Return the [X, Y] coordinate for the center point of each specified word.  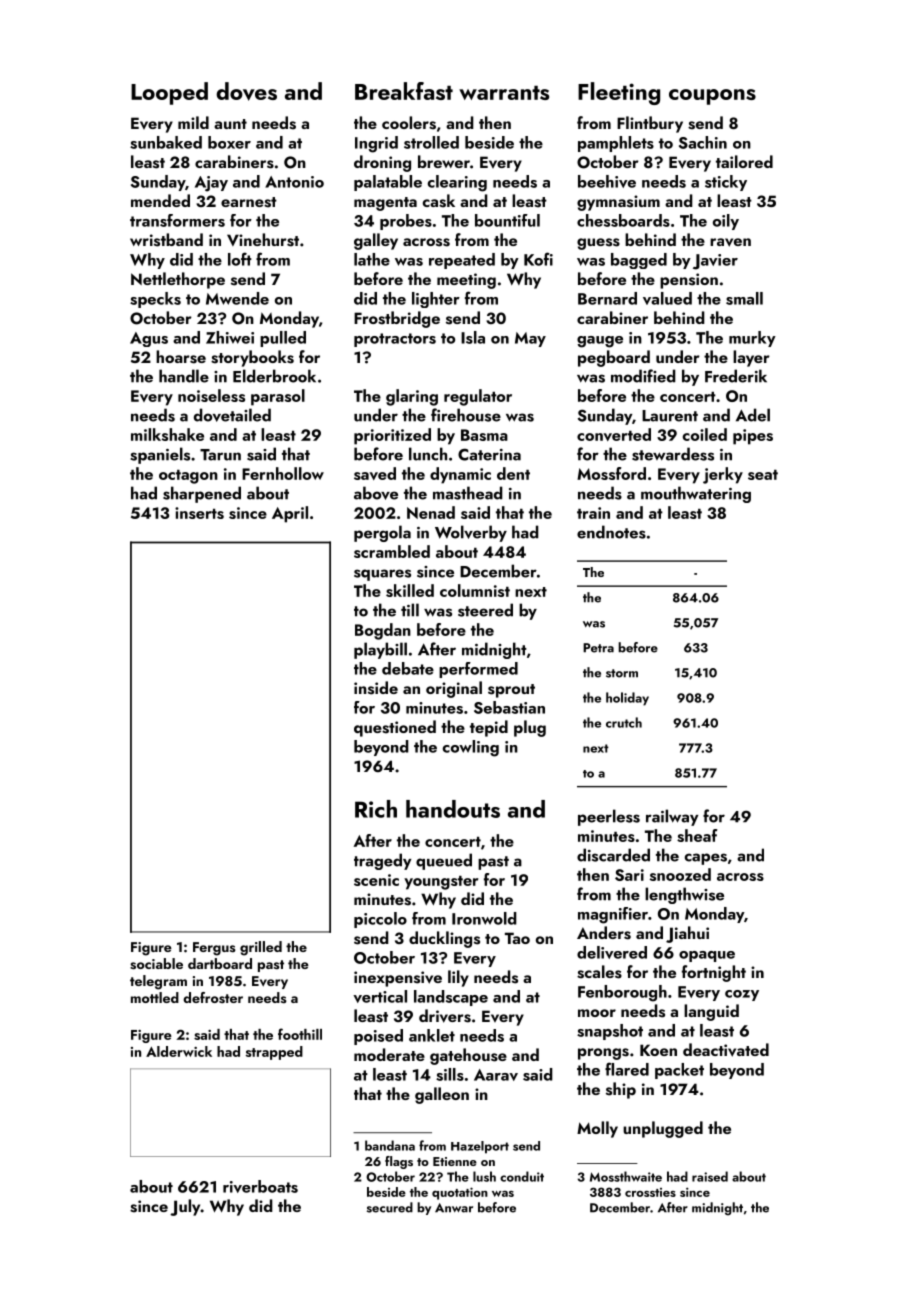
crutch [624, 722]
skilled [410, 590]
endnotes [611, 532]
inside [376, 688]
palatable [388, 183]
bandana [390, 1145]
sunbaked [166, 142]
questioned [395, 728]
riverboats [260, 1186]
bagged [639, 261]
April [290, 514]
